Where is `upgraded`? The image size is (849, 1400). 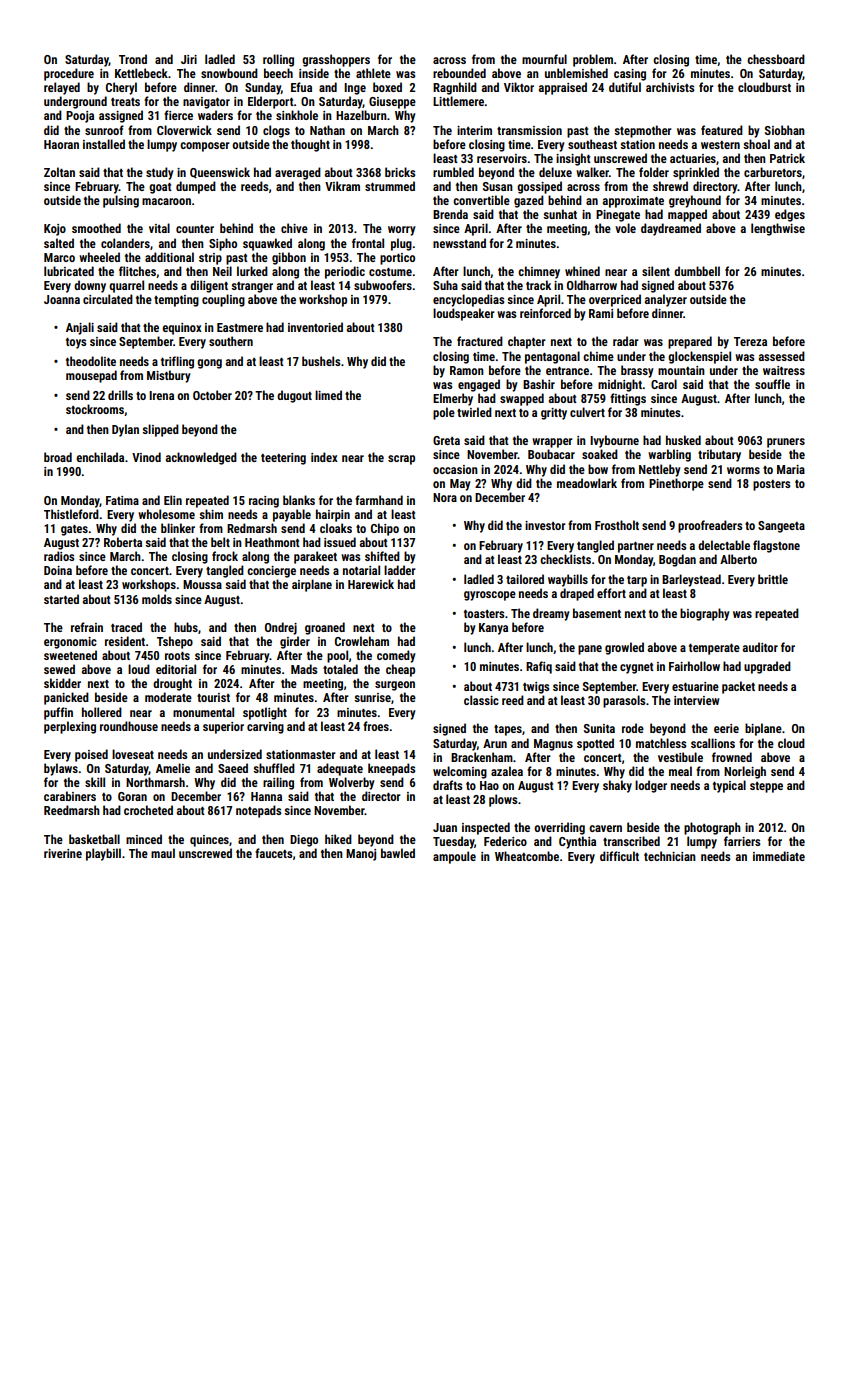 upgraded is located at coordinates (767, 667).
